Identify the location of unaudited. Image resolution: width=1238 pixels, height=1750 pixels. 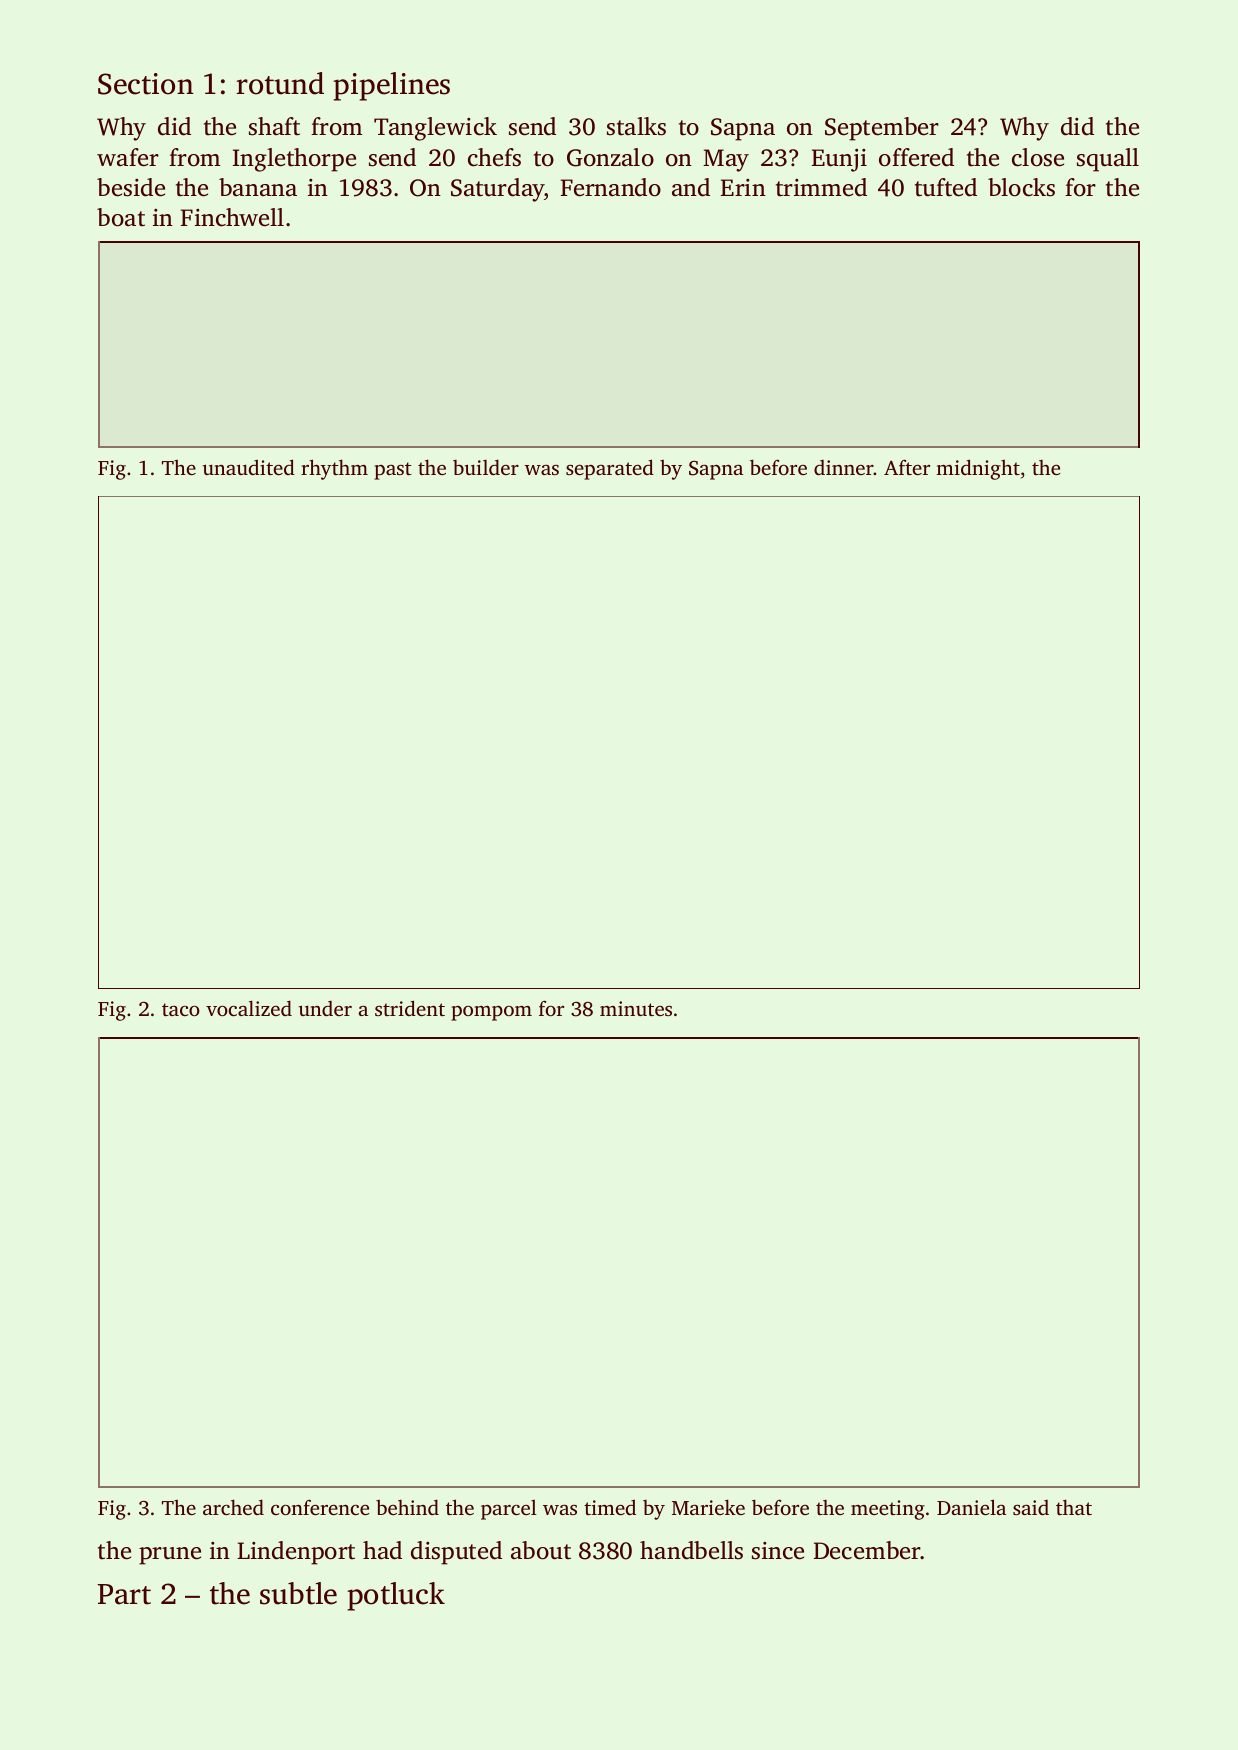
(249, 467).
